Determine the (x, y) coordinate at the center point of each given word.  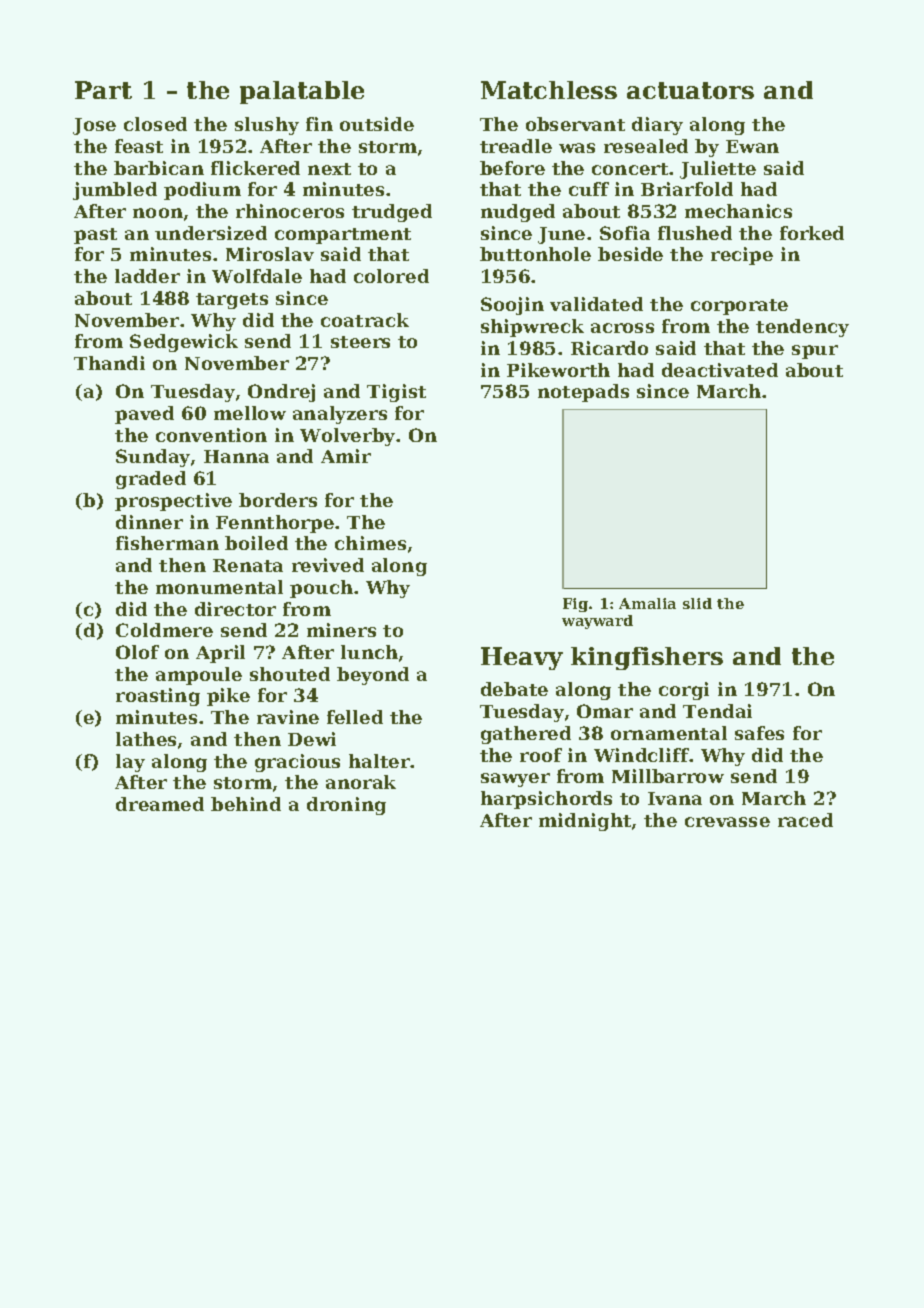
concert (631, 169)
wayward (597, 622)
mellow (250, 413)
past (95, 236)
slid (697, 603)
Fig (575, 605)
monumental (219, 587)
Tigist (396, 393)
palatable (302, 92)
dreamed (160, 804)
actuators (690, 90)
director (235, 609)
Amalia (647, 603)
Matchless (549, 90)
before (512, 168)
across (622, 328)
